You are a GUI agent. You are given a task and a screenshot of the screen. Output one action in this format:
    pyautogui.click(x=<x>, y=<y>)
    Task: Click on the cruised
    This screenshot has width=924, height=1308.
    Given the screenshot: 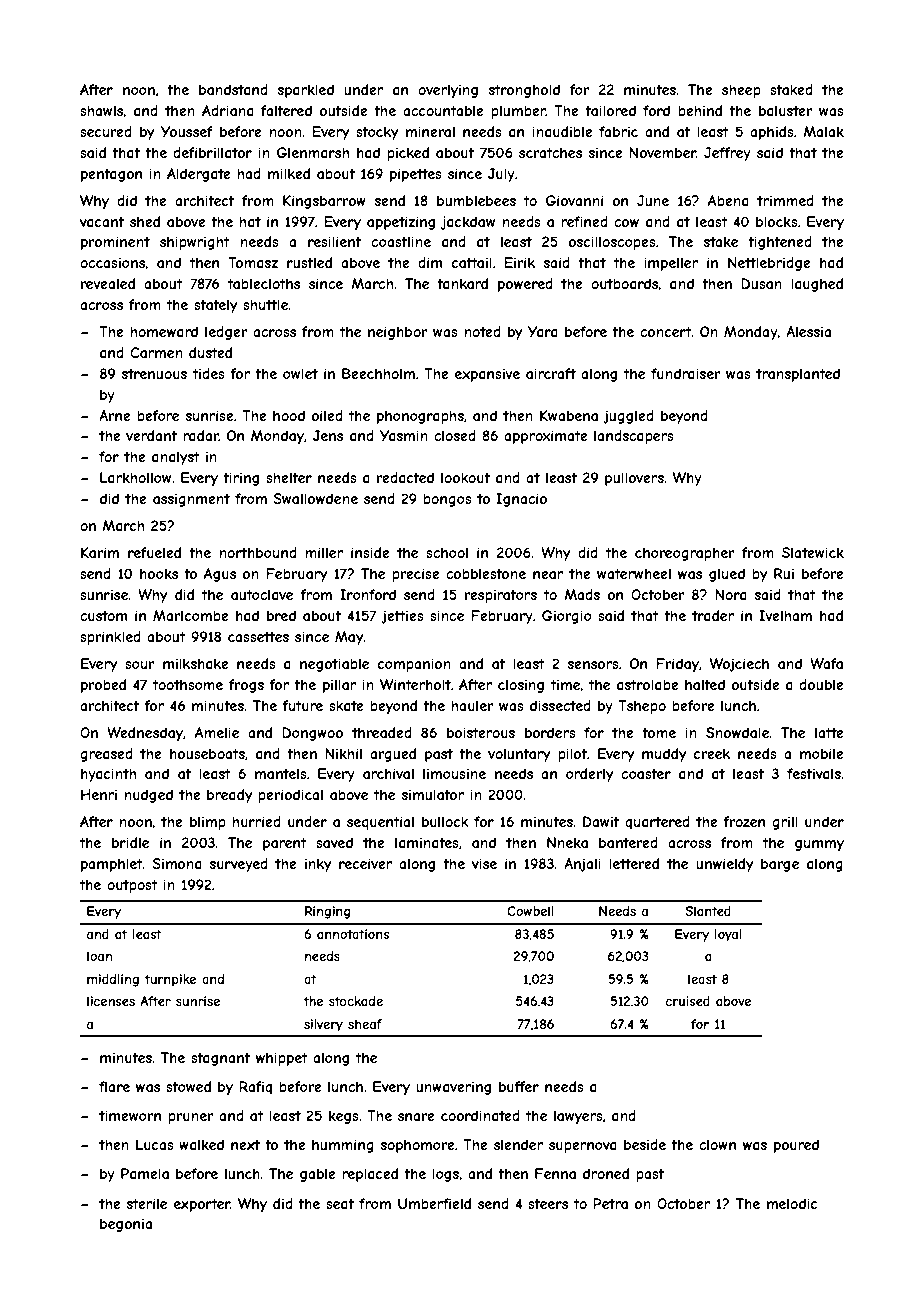 What is the action you would take?
    pyautogui.click(x=688, y=1001)
